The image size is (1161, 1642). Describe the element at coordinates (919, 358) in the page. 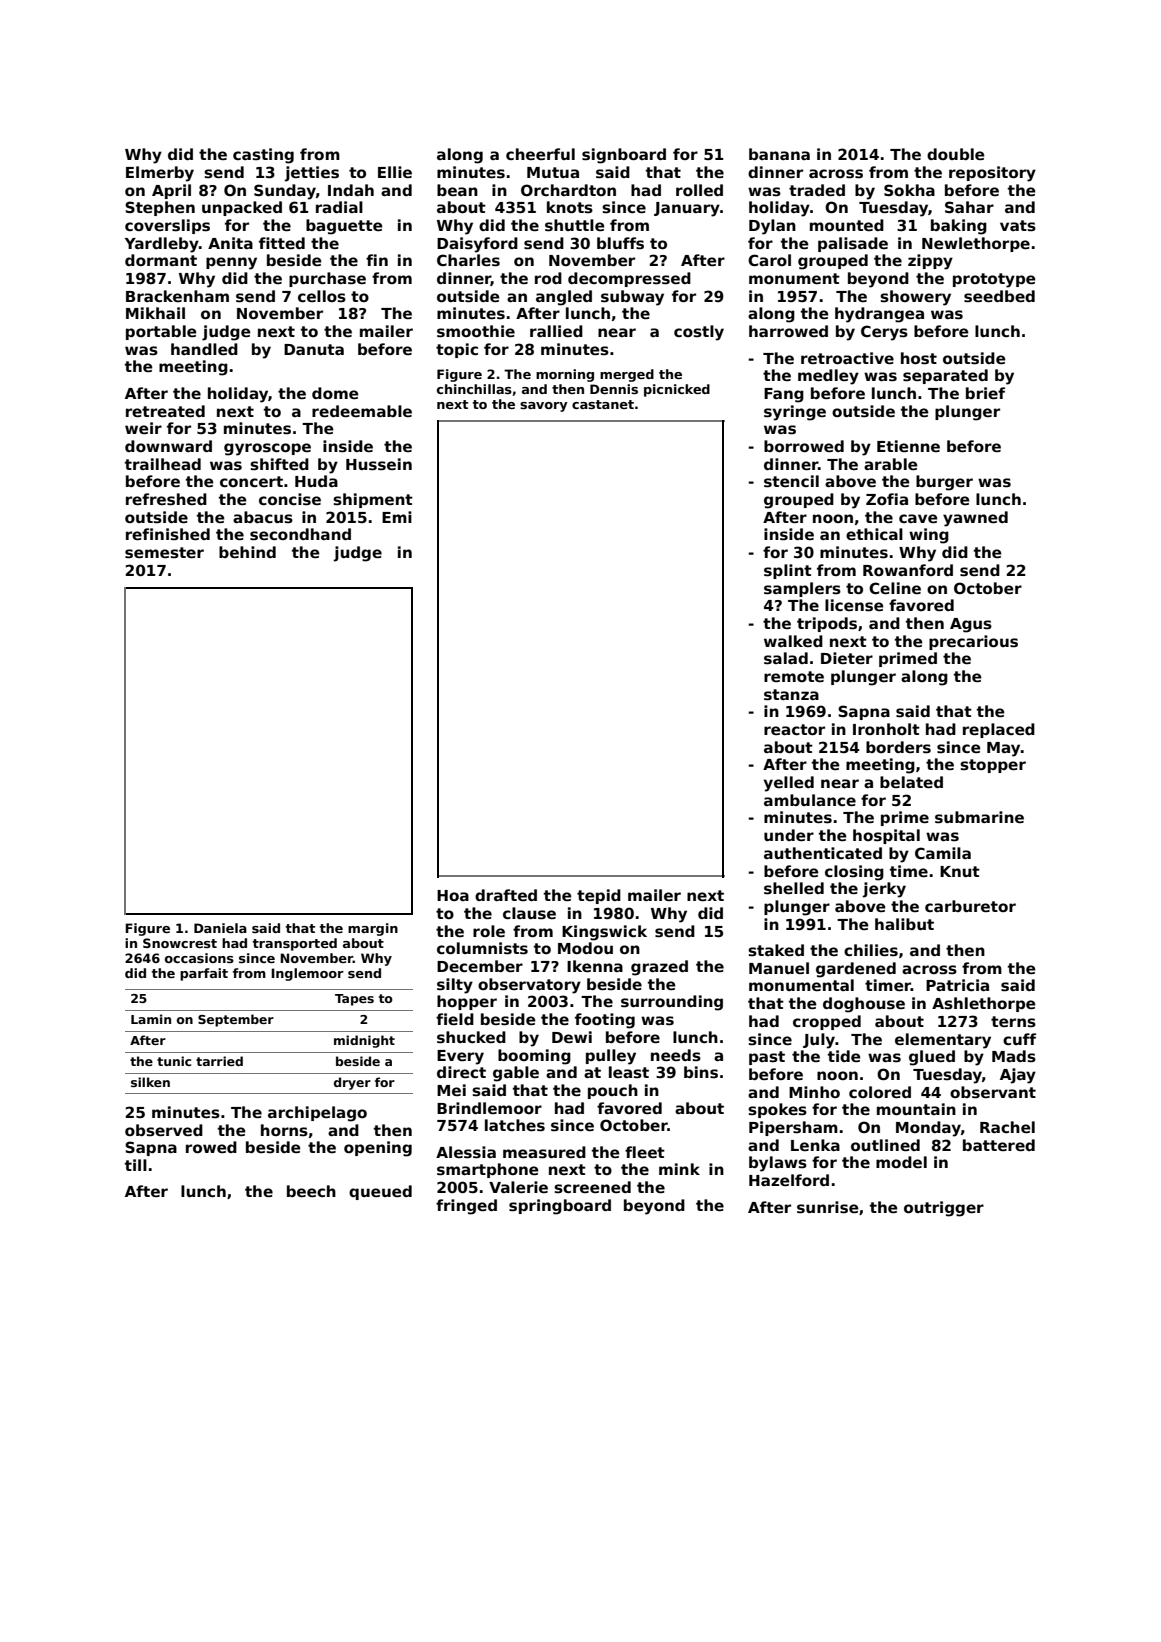

I see `host` at that location.
